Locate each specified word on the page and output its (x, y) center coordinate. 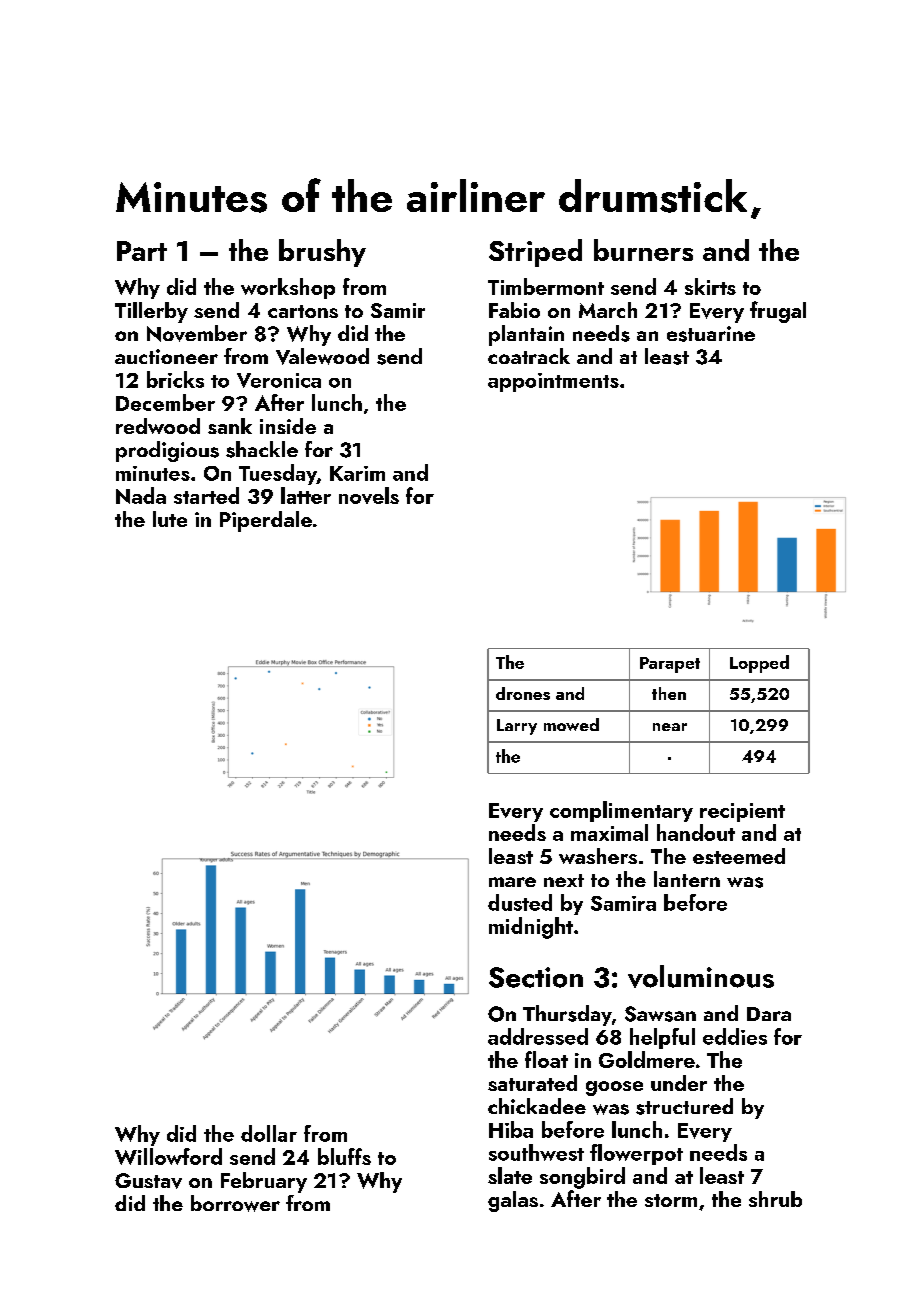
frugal (778, 312)
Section (536, 977)
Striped (535, 253)
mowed (571, 724)
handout (696, 832)
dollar (269, 1133)
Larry (517, 727)
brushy (322, 253)
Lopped (759, 664)
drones (523, 693)
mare (512, 882)
